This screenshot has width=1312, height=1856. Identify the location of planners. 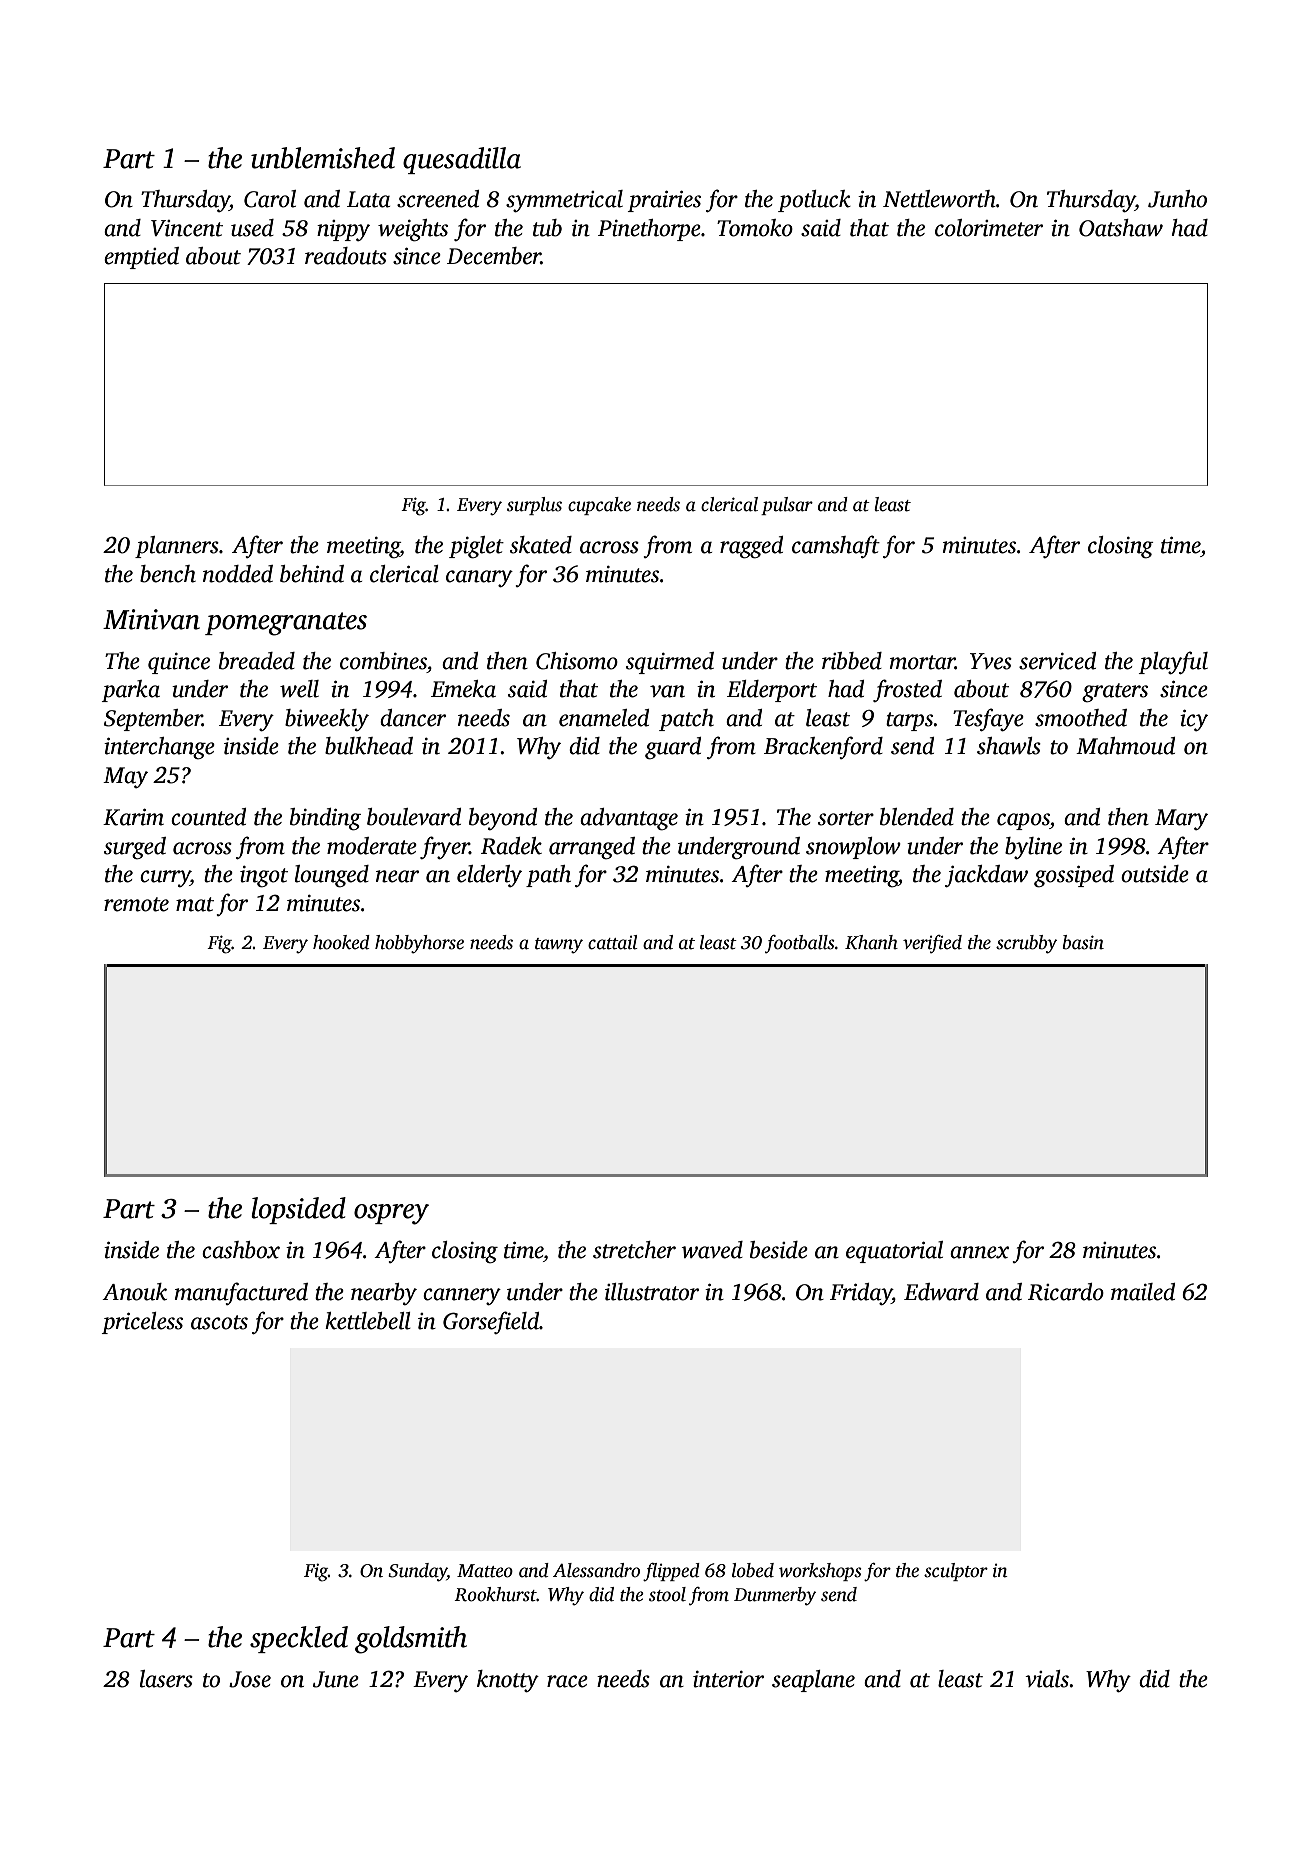
(177, 547).
